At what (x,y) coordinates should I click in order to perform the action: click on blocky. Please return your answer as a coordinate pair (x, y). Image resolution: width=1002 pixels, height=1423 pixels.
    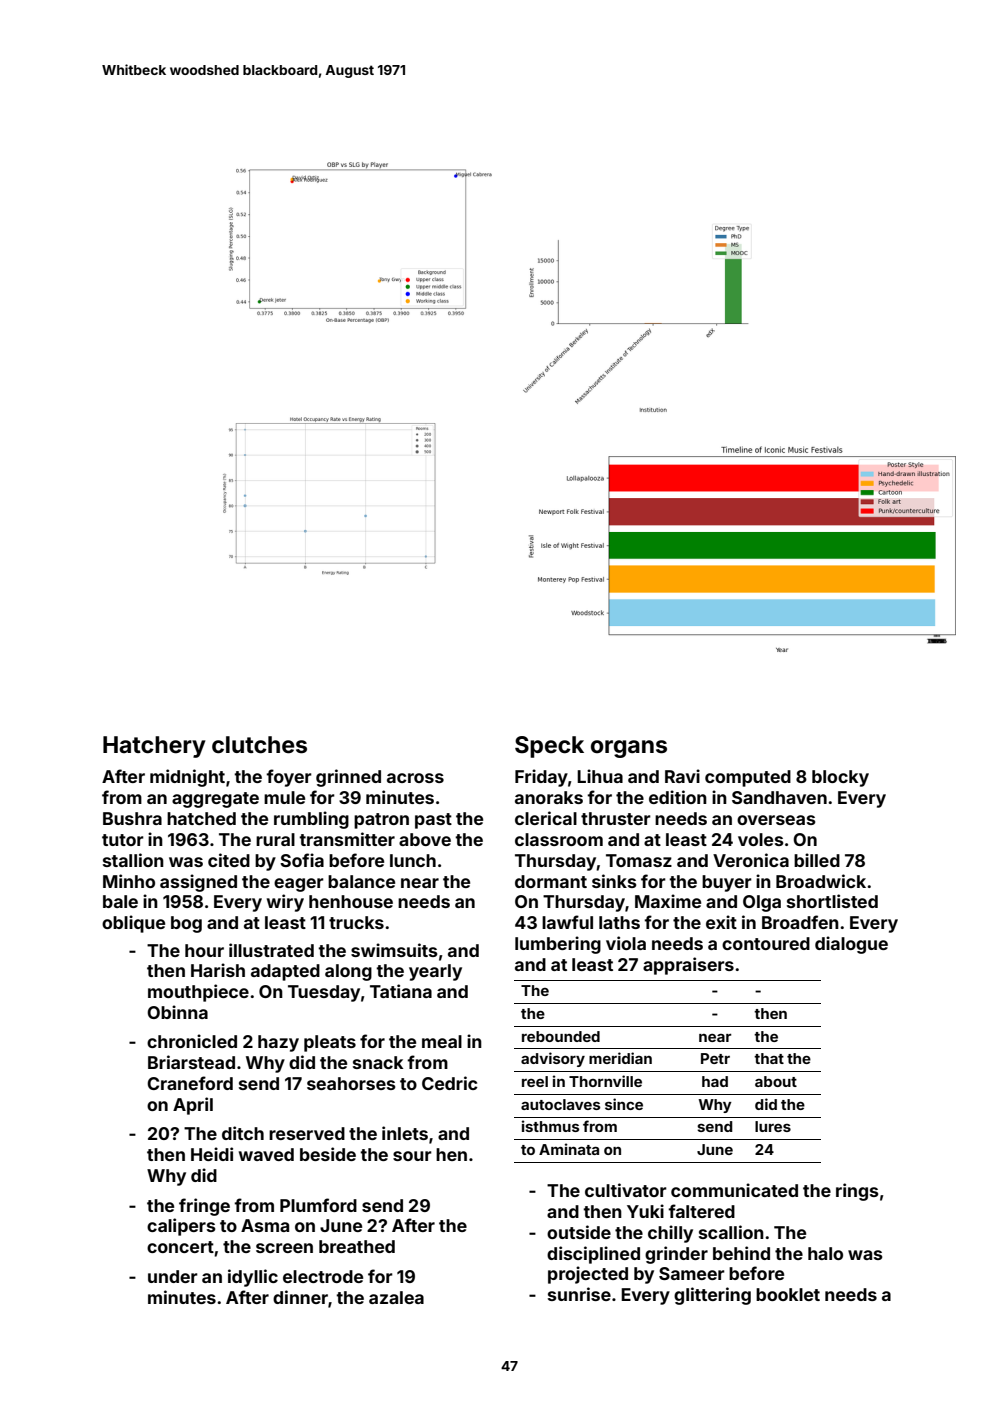
    Looking at the image, I should click on (840, 778).
